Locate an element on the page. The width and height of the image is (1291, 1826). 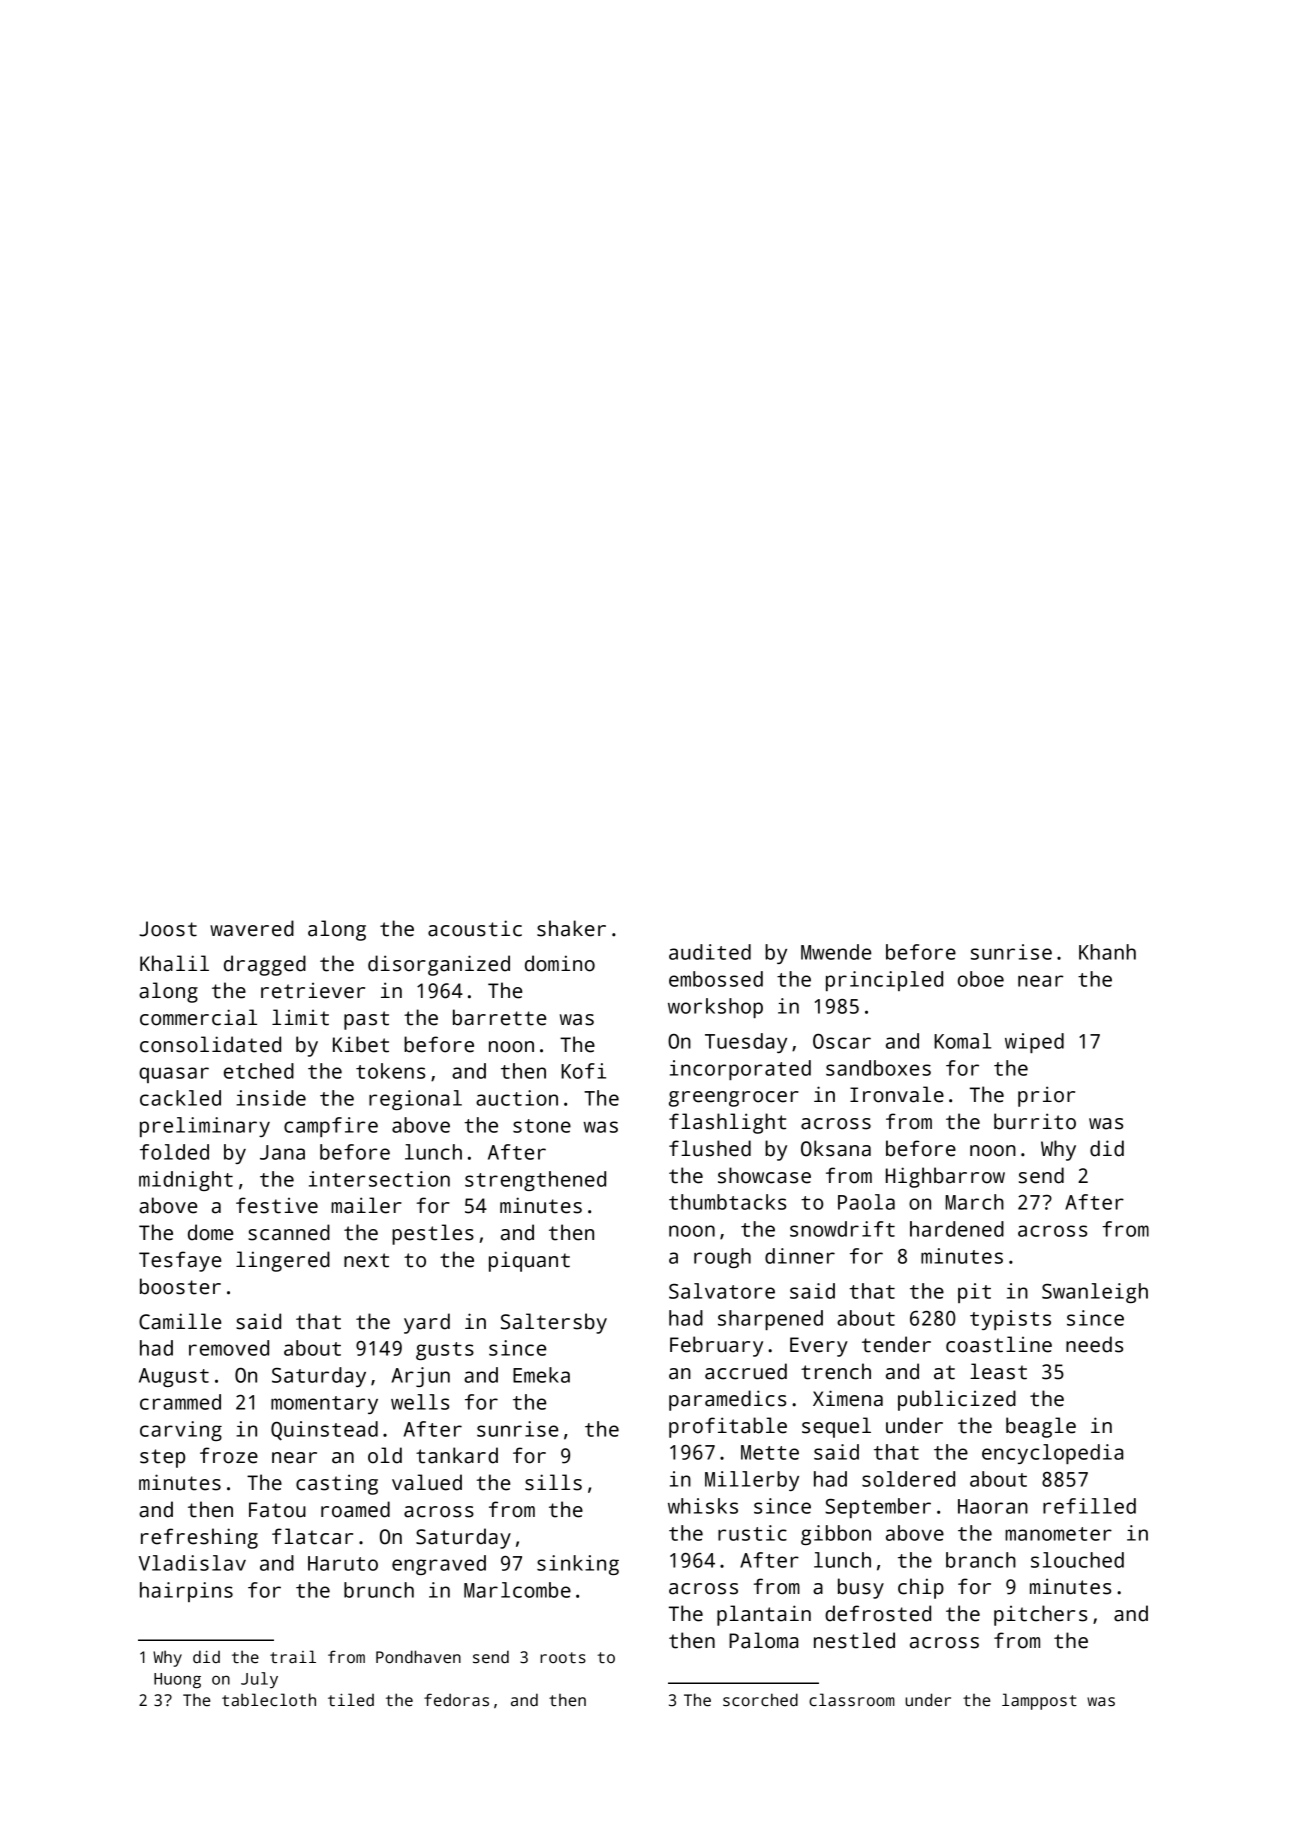
snowdrift is located at coordinates (842, 1229).
